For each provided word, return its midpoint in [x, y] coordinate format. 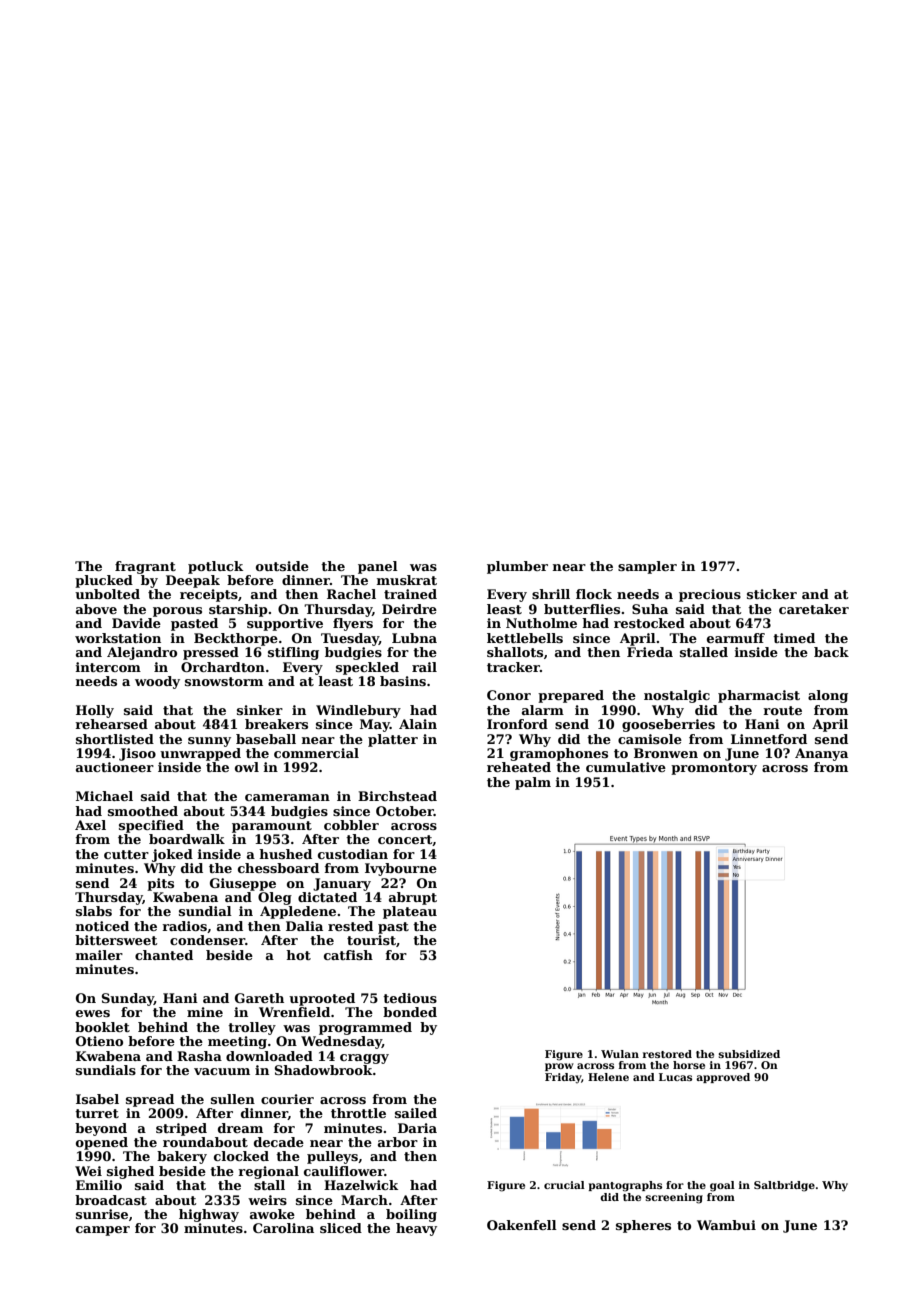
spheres [643, 1226]
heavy [416, 1229]
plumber [517, 567]
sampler [647, 567]
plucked [104, 581]
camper [103, 1231]
